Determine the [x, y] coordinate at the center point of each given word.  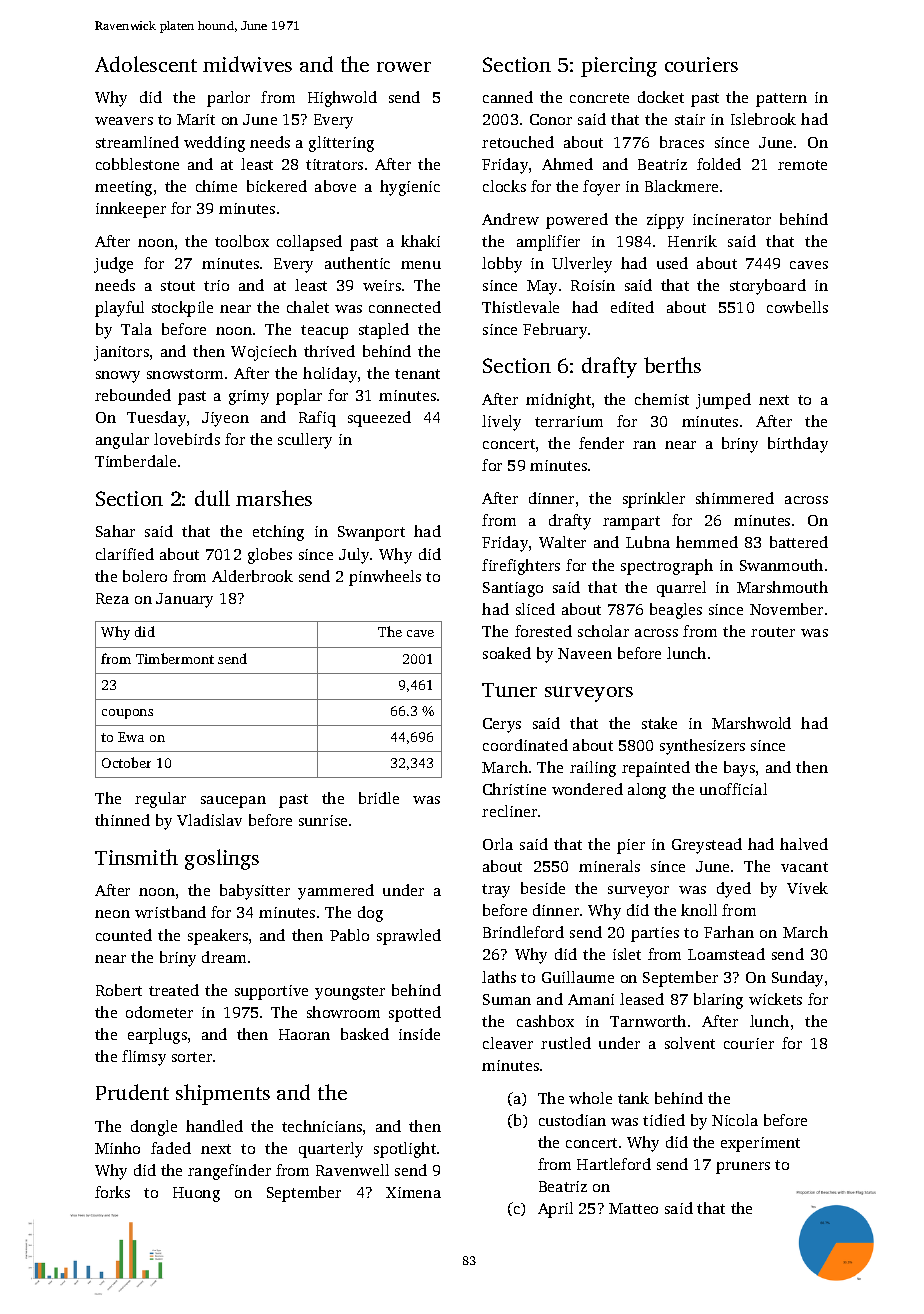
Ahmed [567, 164]
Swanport [371, 533]
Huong [196, 1194]
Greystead [707, 846]
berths [672, 365]
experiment [760, 1144]
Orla [498, 844]
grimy [249, 397]
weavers [124, 121]
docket [661, 97]
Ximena [413, 1192]
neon [112, 914]
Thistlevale [520, 307]
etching [278, 533]
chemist [662, 399]
